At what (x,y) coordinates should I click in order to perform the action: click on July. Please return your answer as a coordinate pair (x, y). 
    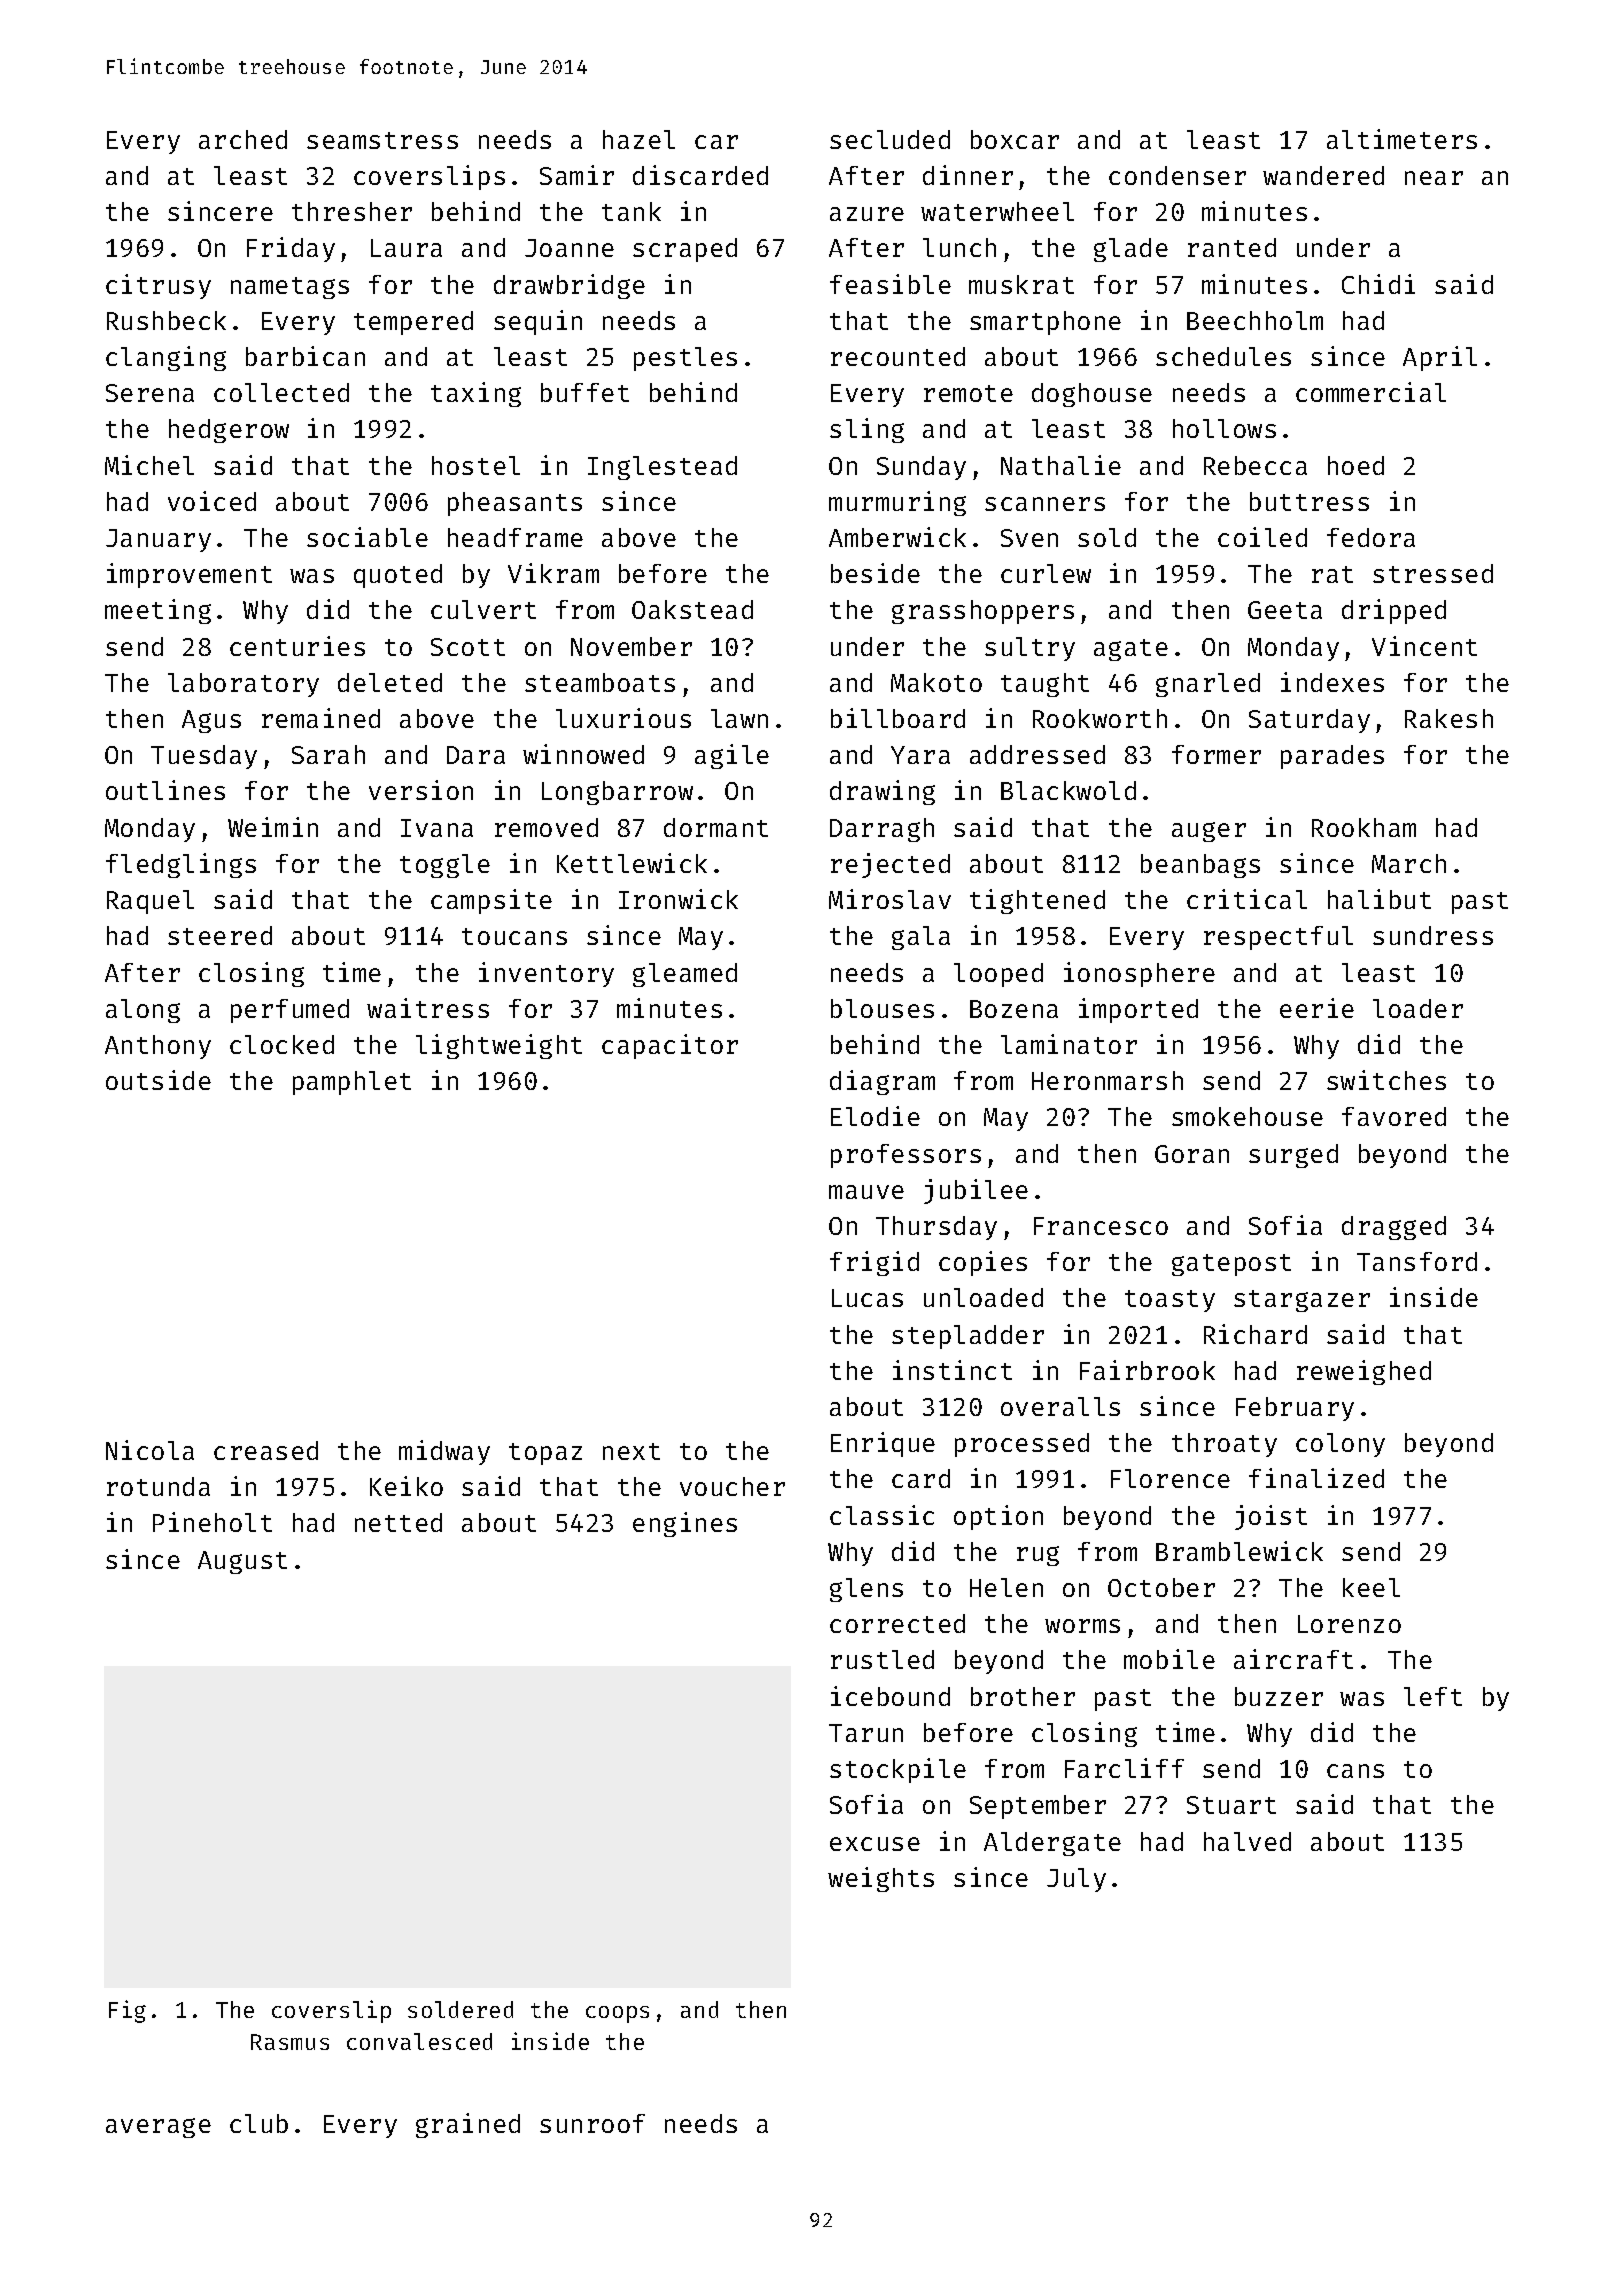
    Looking at the image, I should click on (1076, 1880).
